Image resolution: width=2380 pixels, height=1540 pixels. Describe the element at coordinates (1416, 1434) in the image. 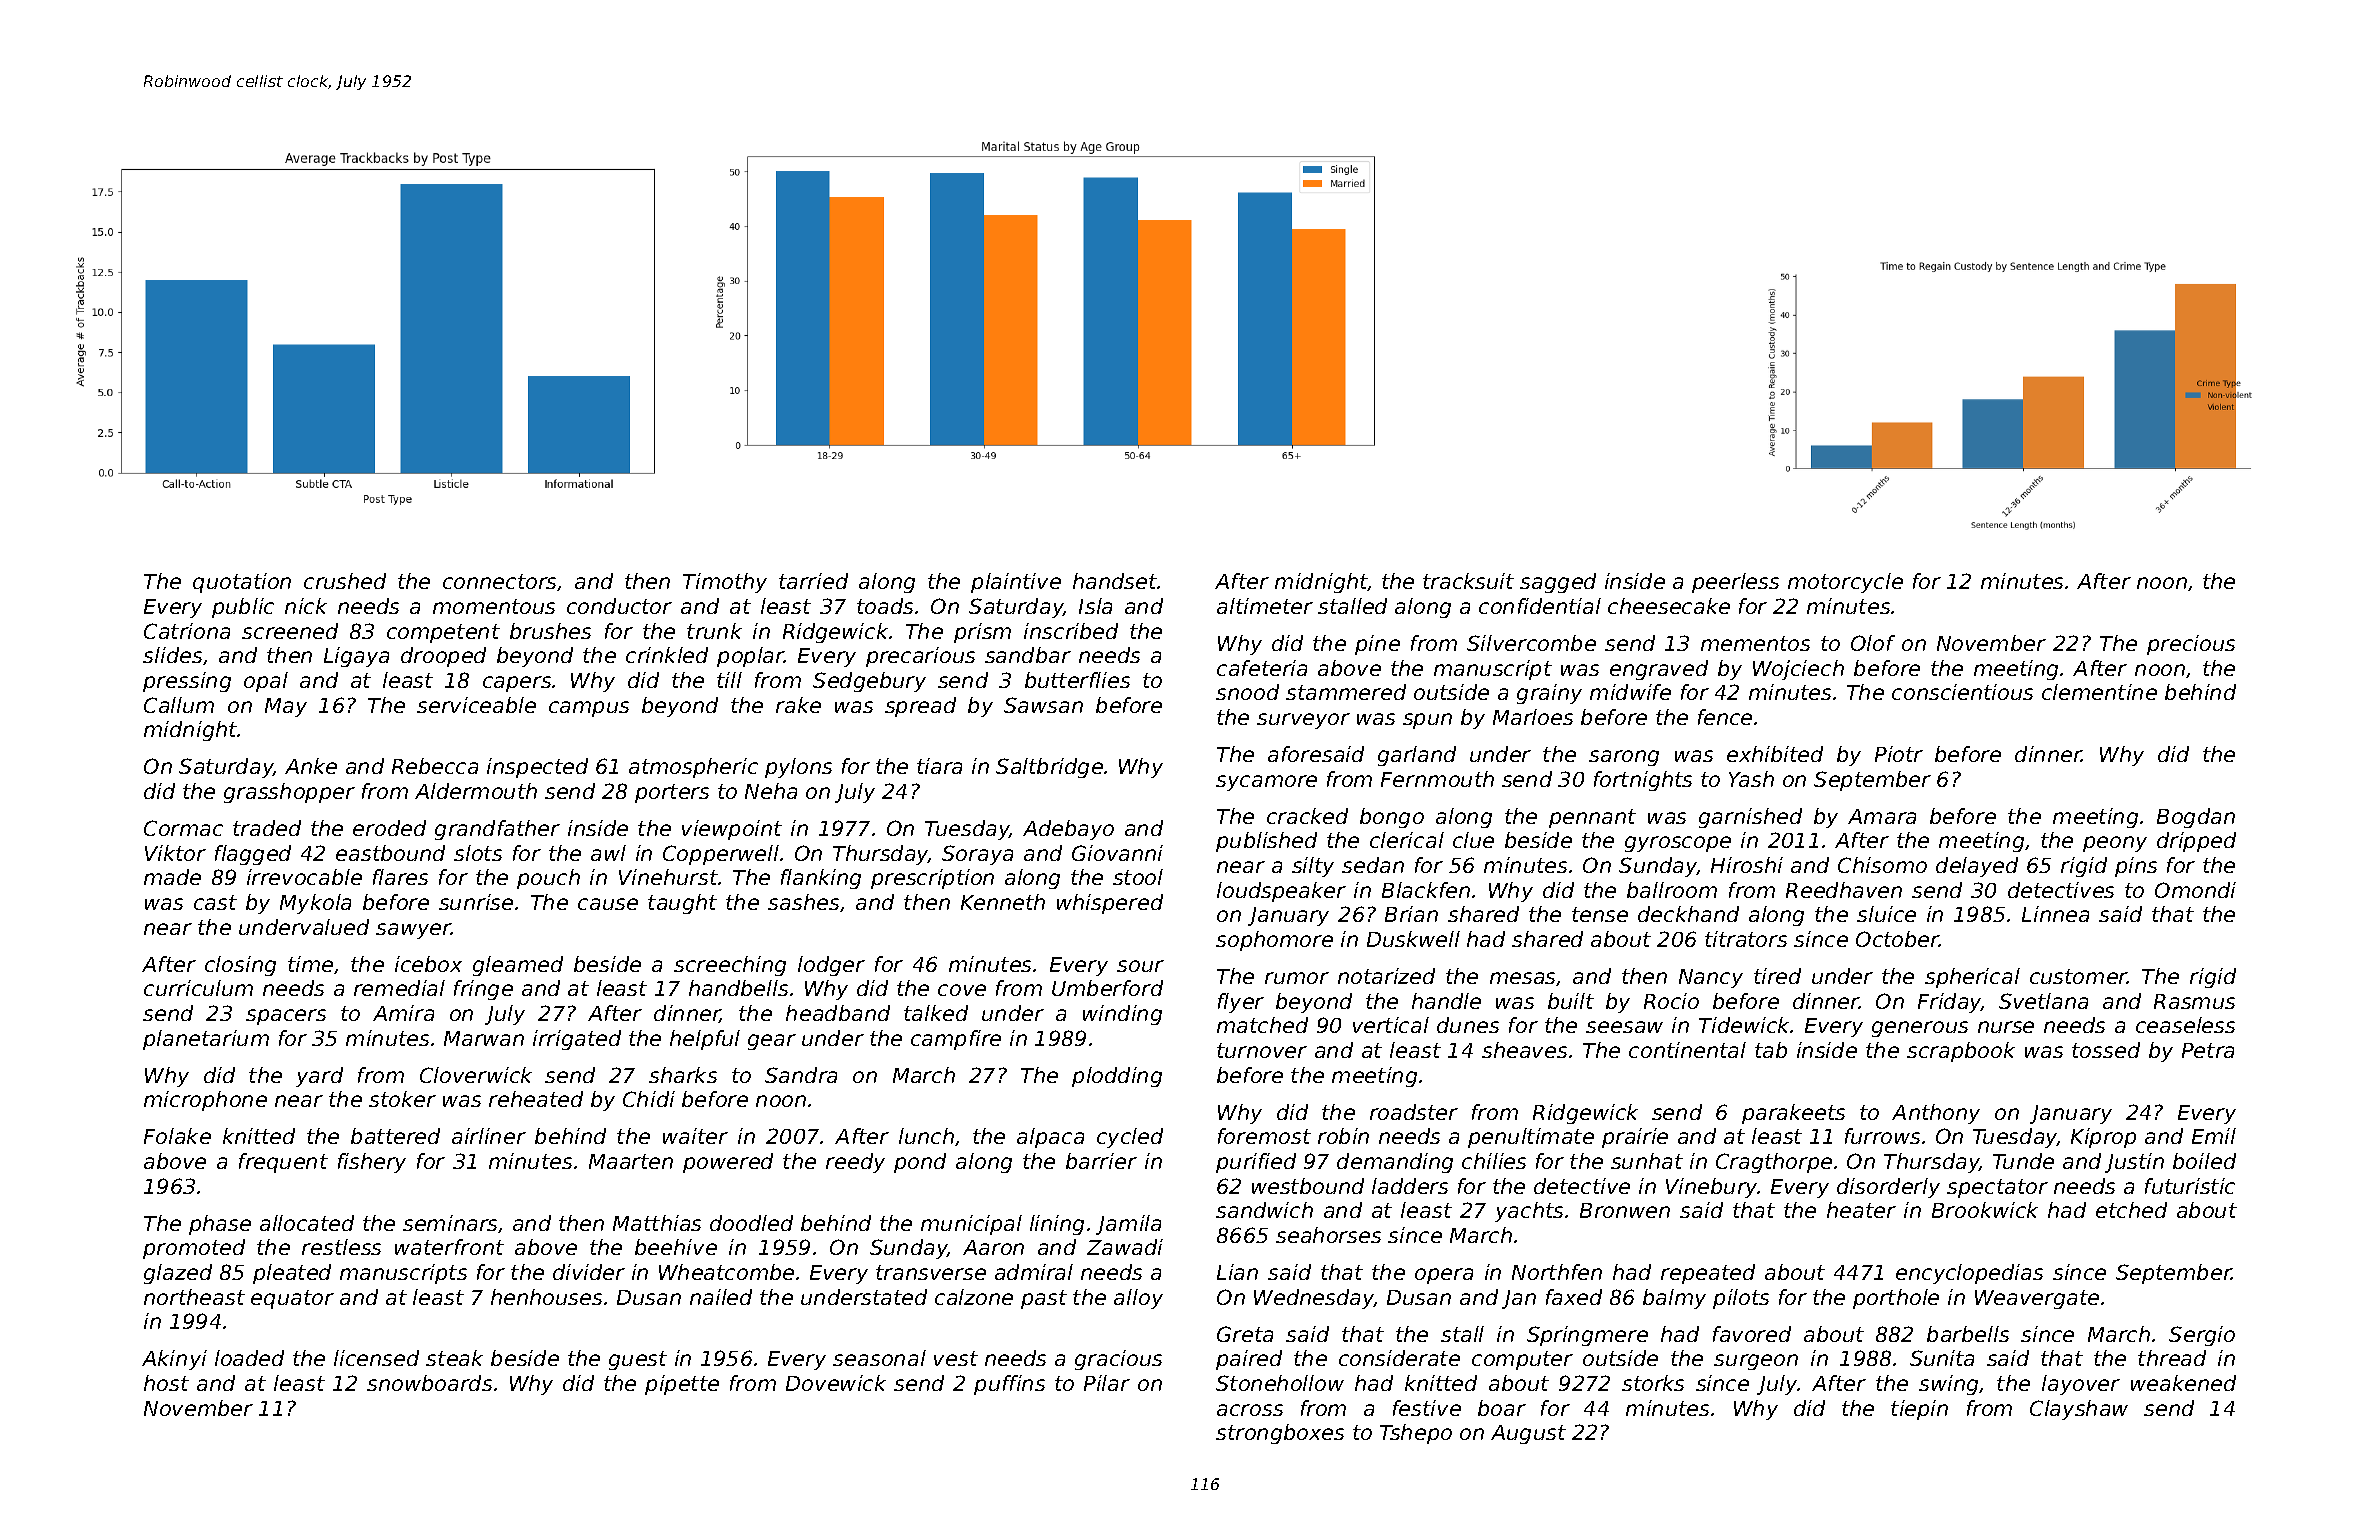

I see `Tshepo` at that location.
